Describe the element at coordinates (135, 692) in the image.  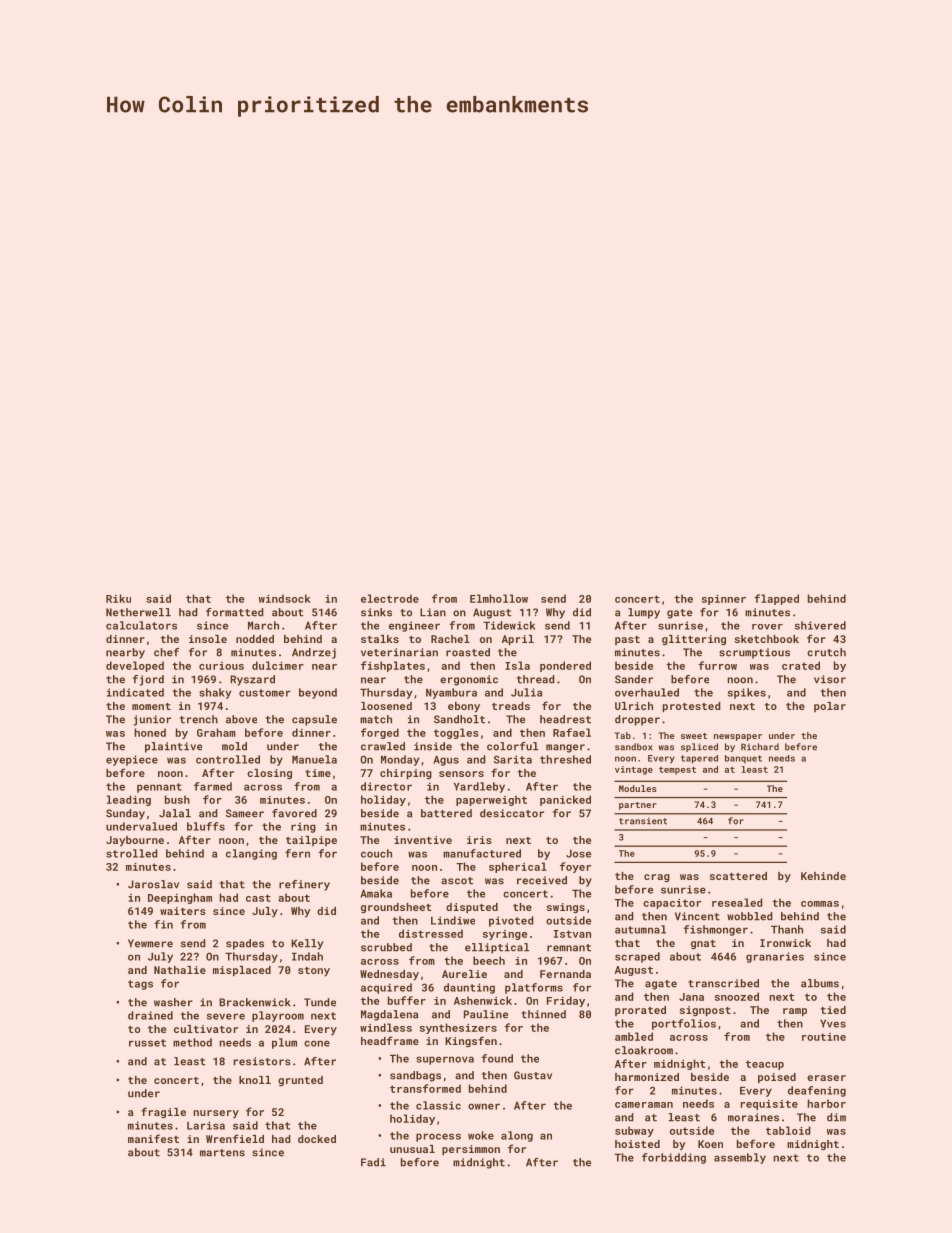
I see `indicated` at that location.
